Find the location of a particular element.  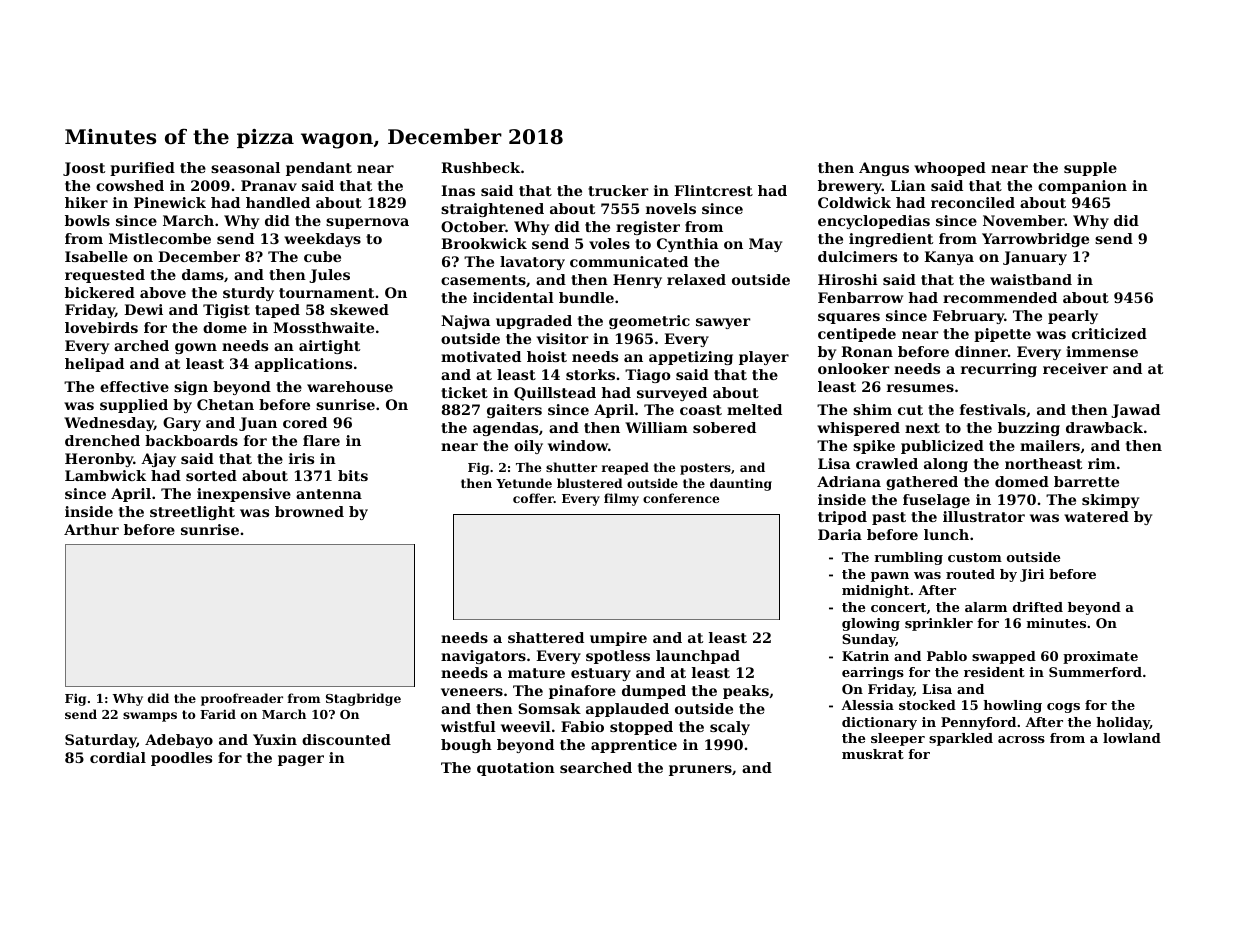

ingredient is located at coordinates (891, 240).
